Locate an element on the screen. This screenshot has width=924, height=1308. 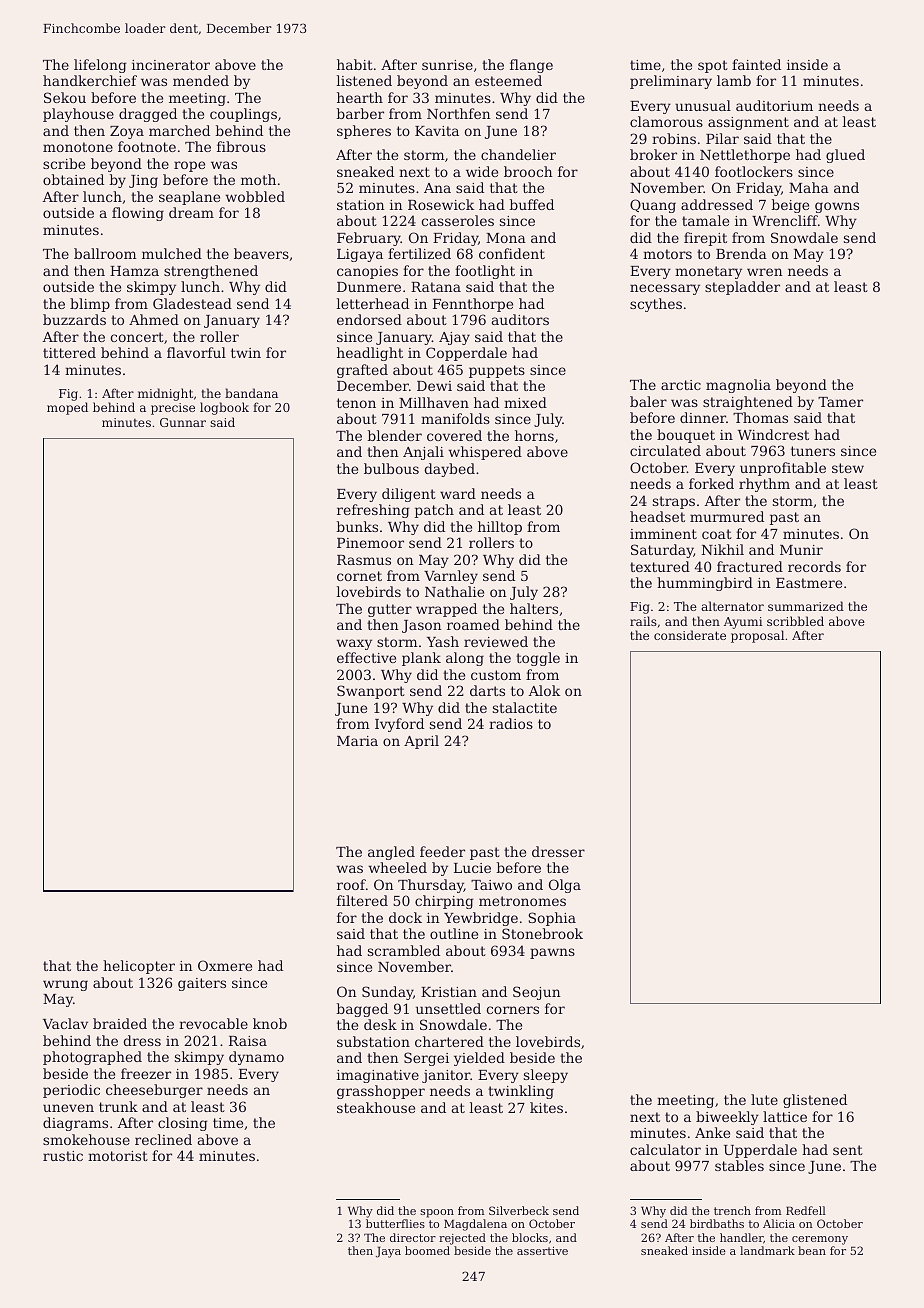
Seojun is located at coordinates (537, 993).
